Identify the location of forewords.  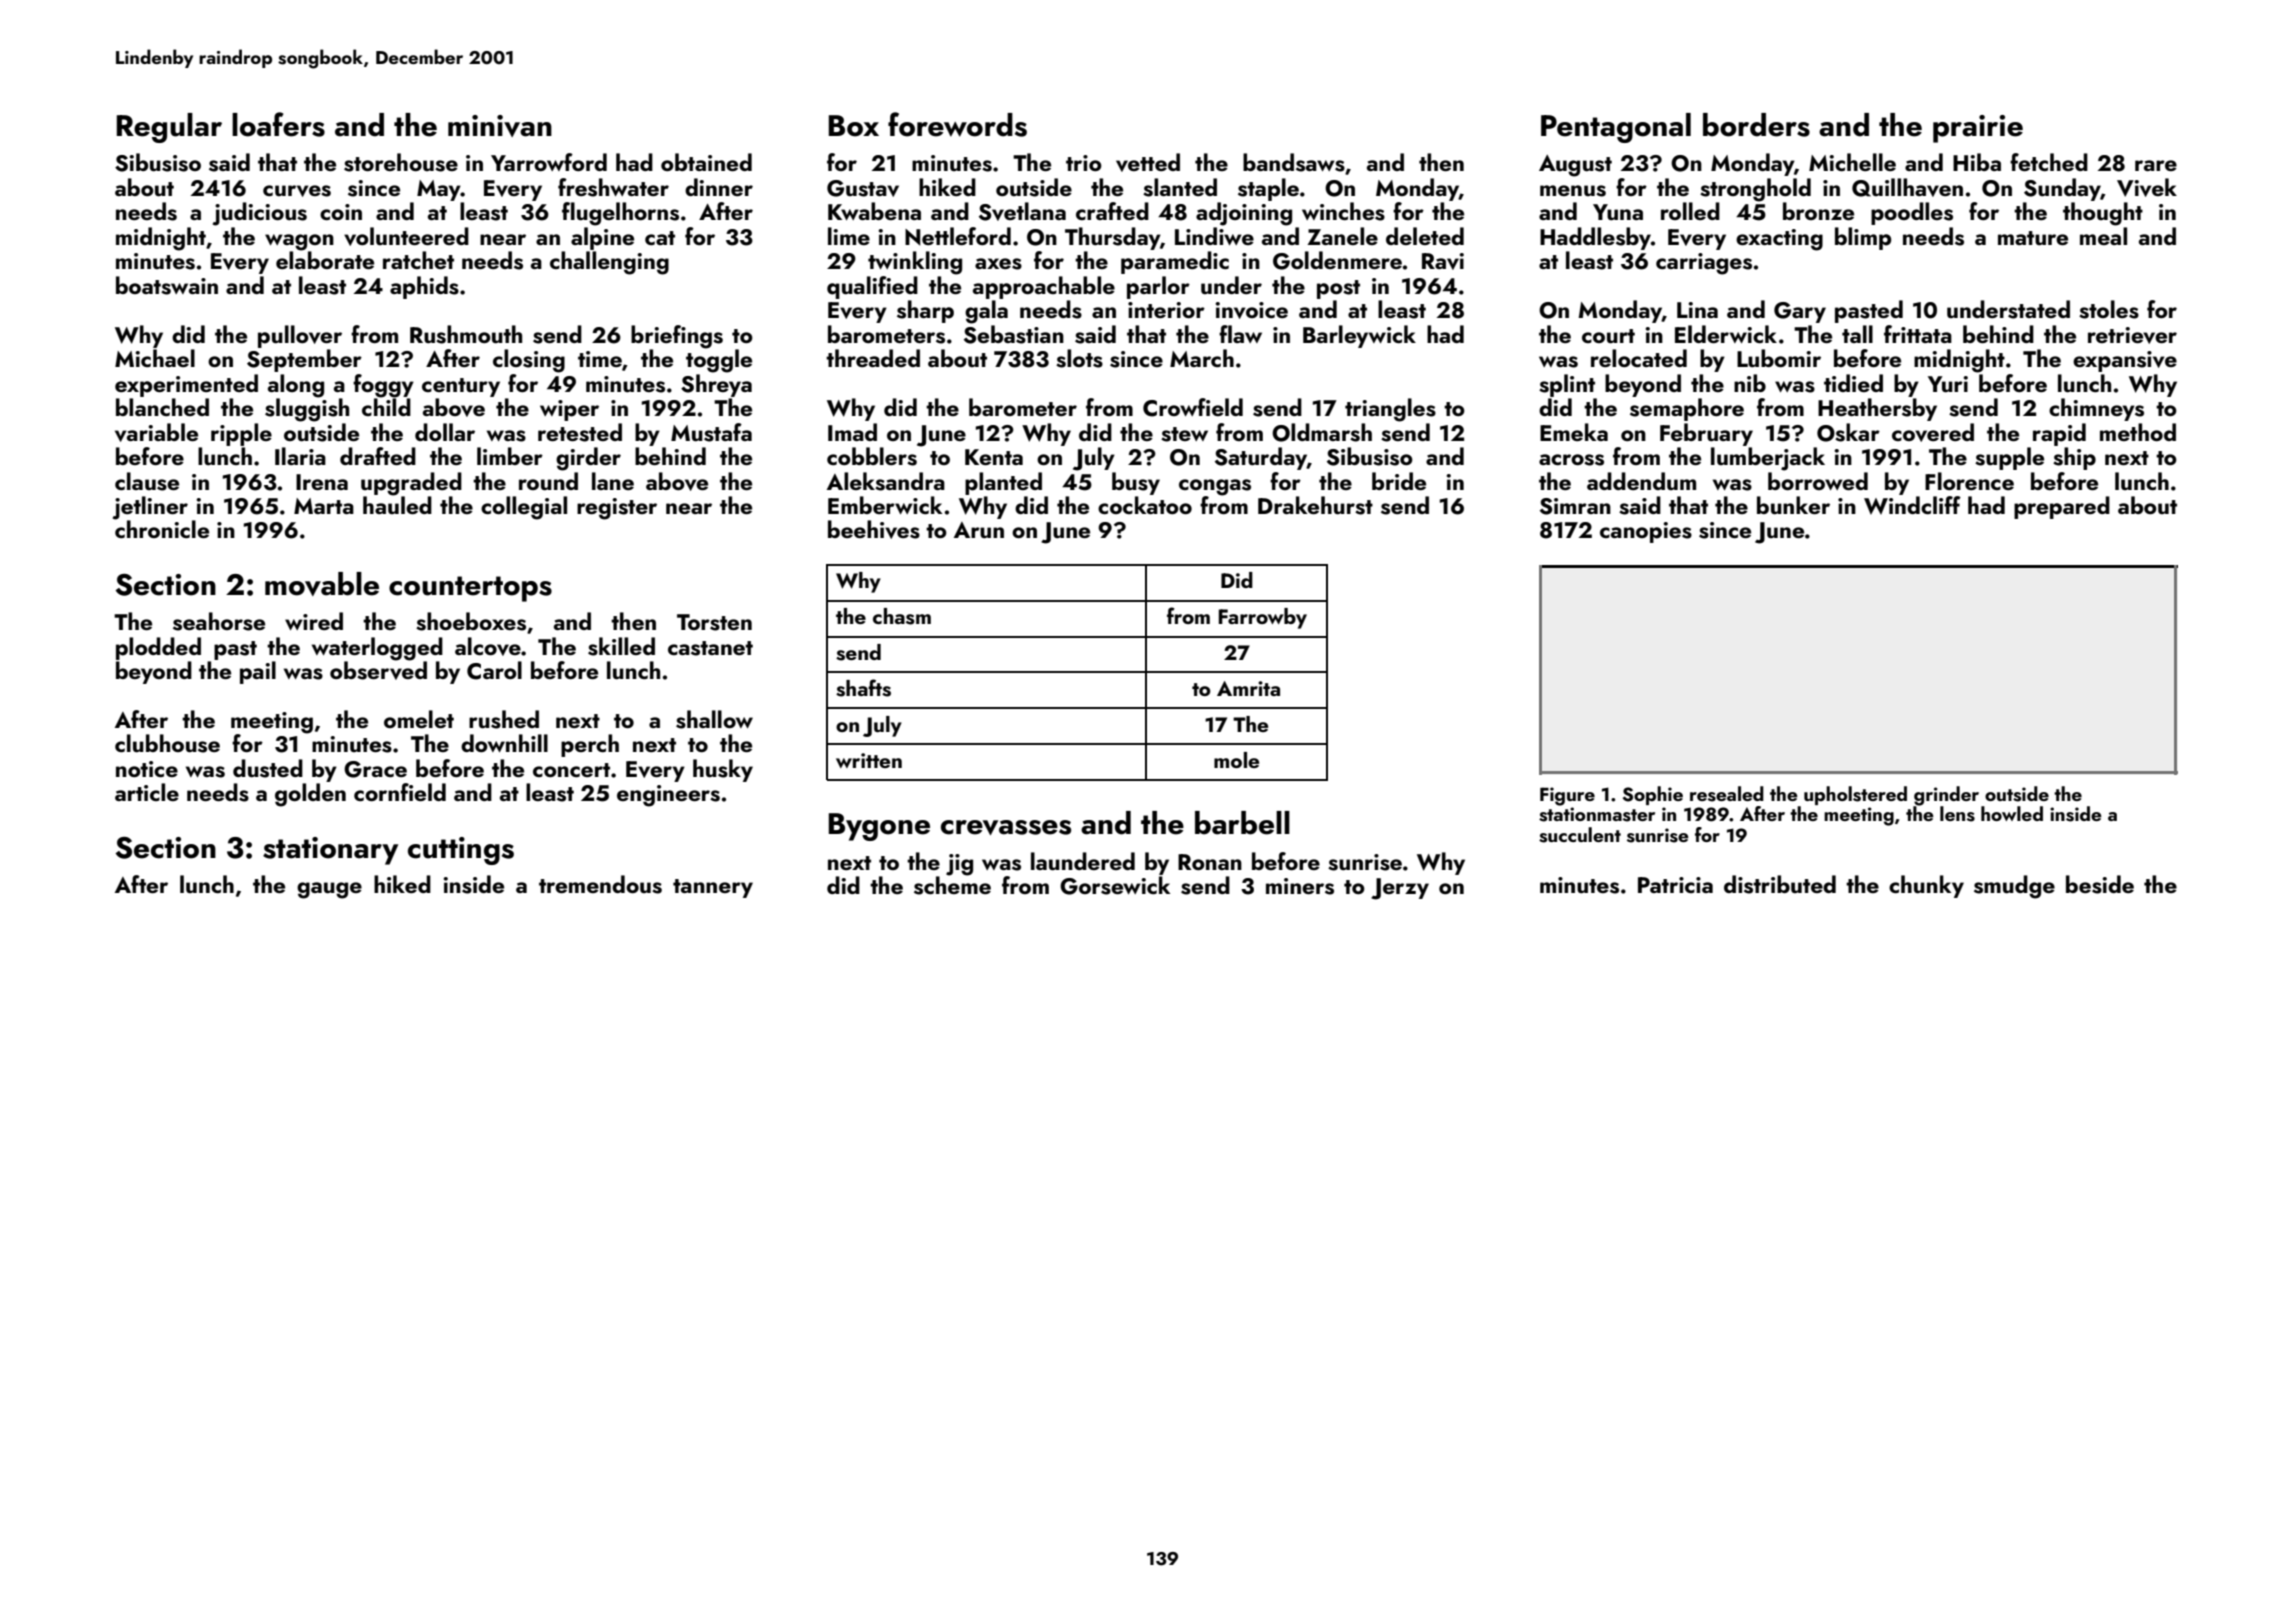
(957, 124).
